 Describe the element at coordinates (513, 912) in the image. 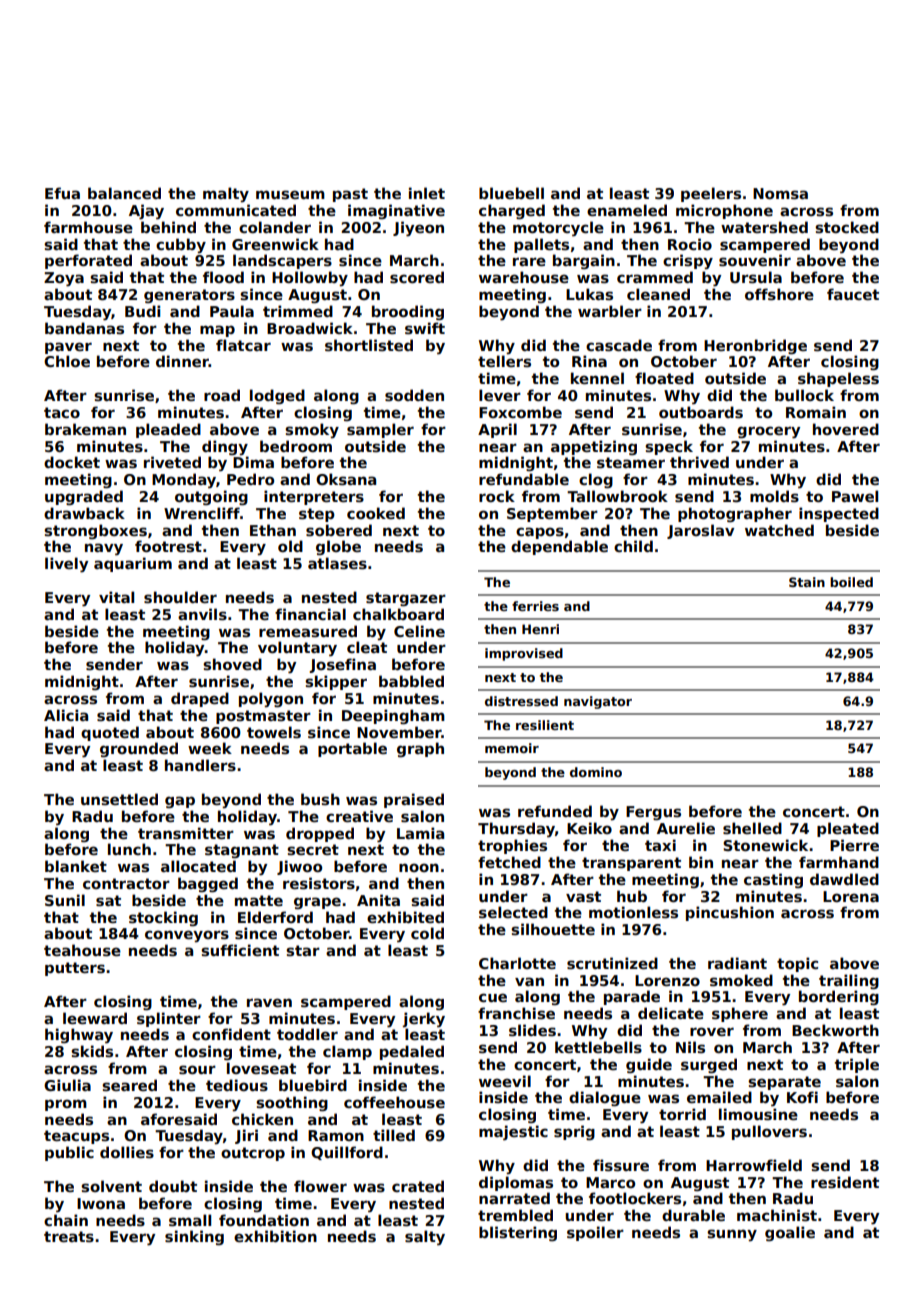

I see `selected` at that location.
